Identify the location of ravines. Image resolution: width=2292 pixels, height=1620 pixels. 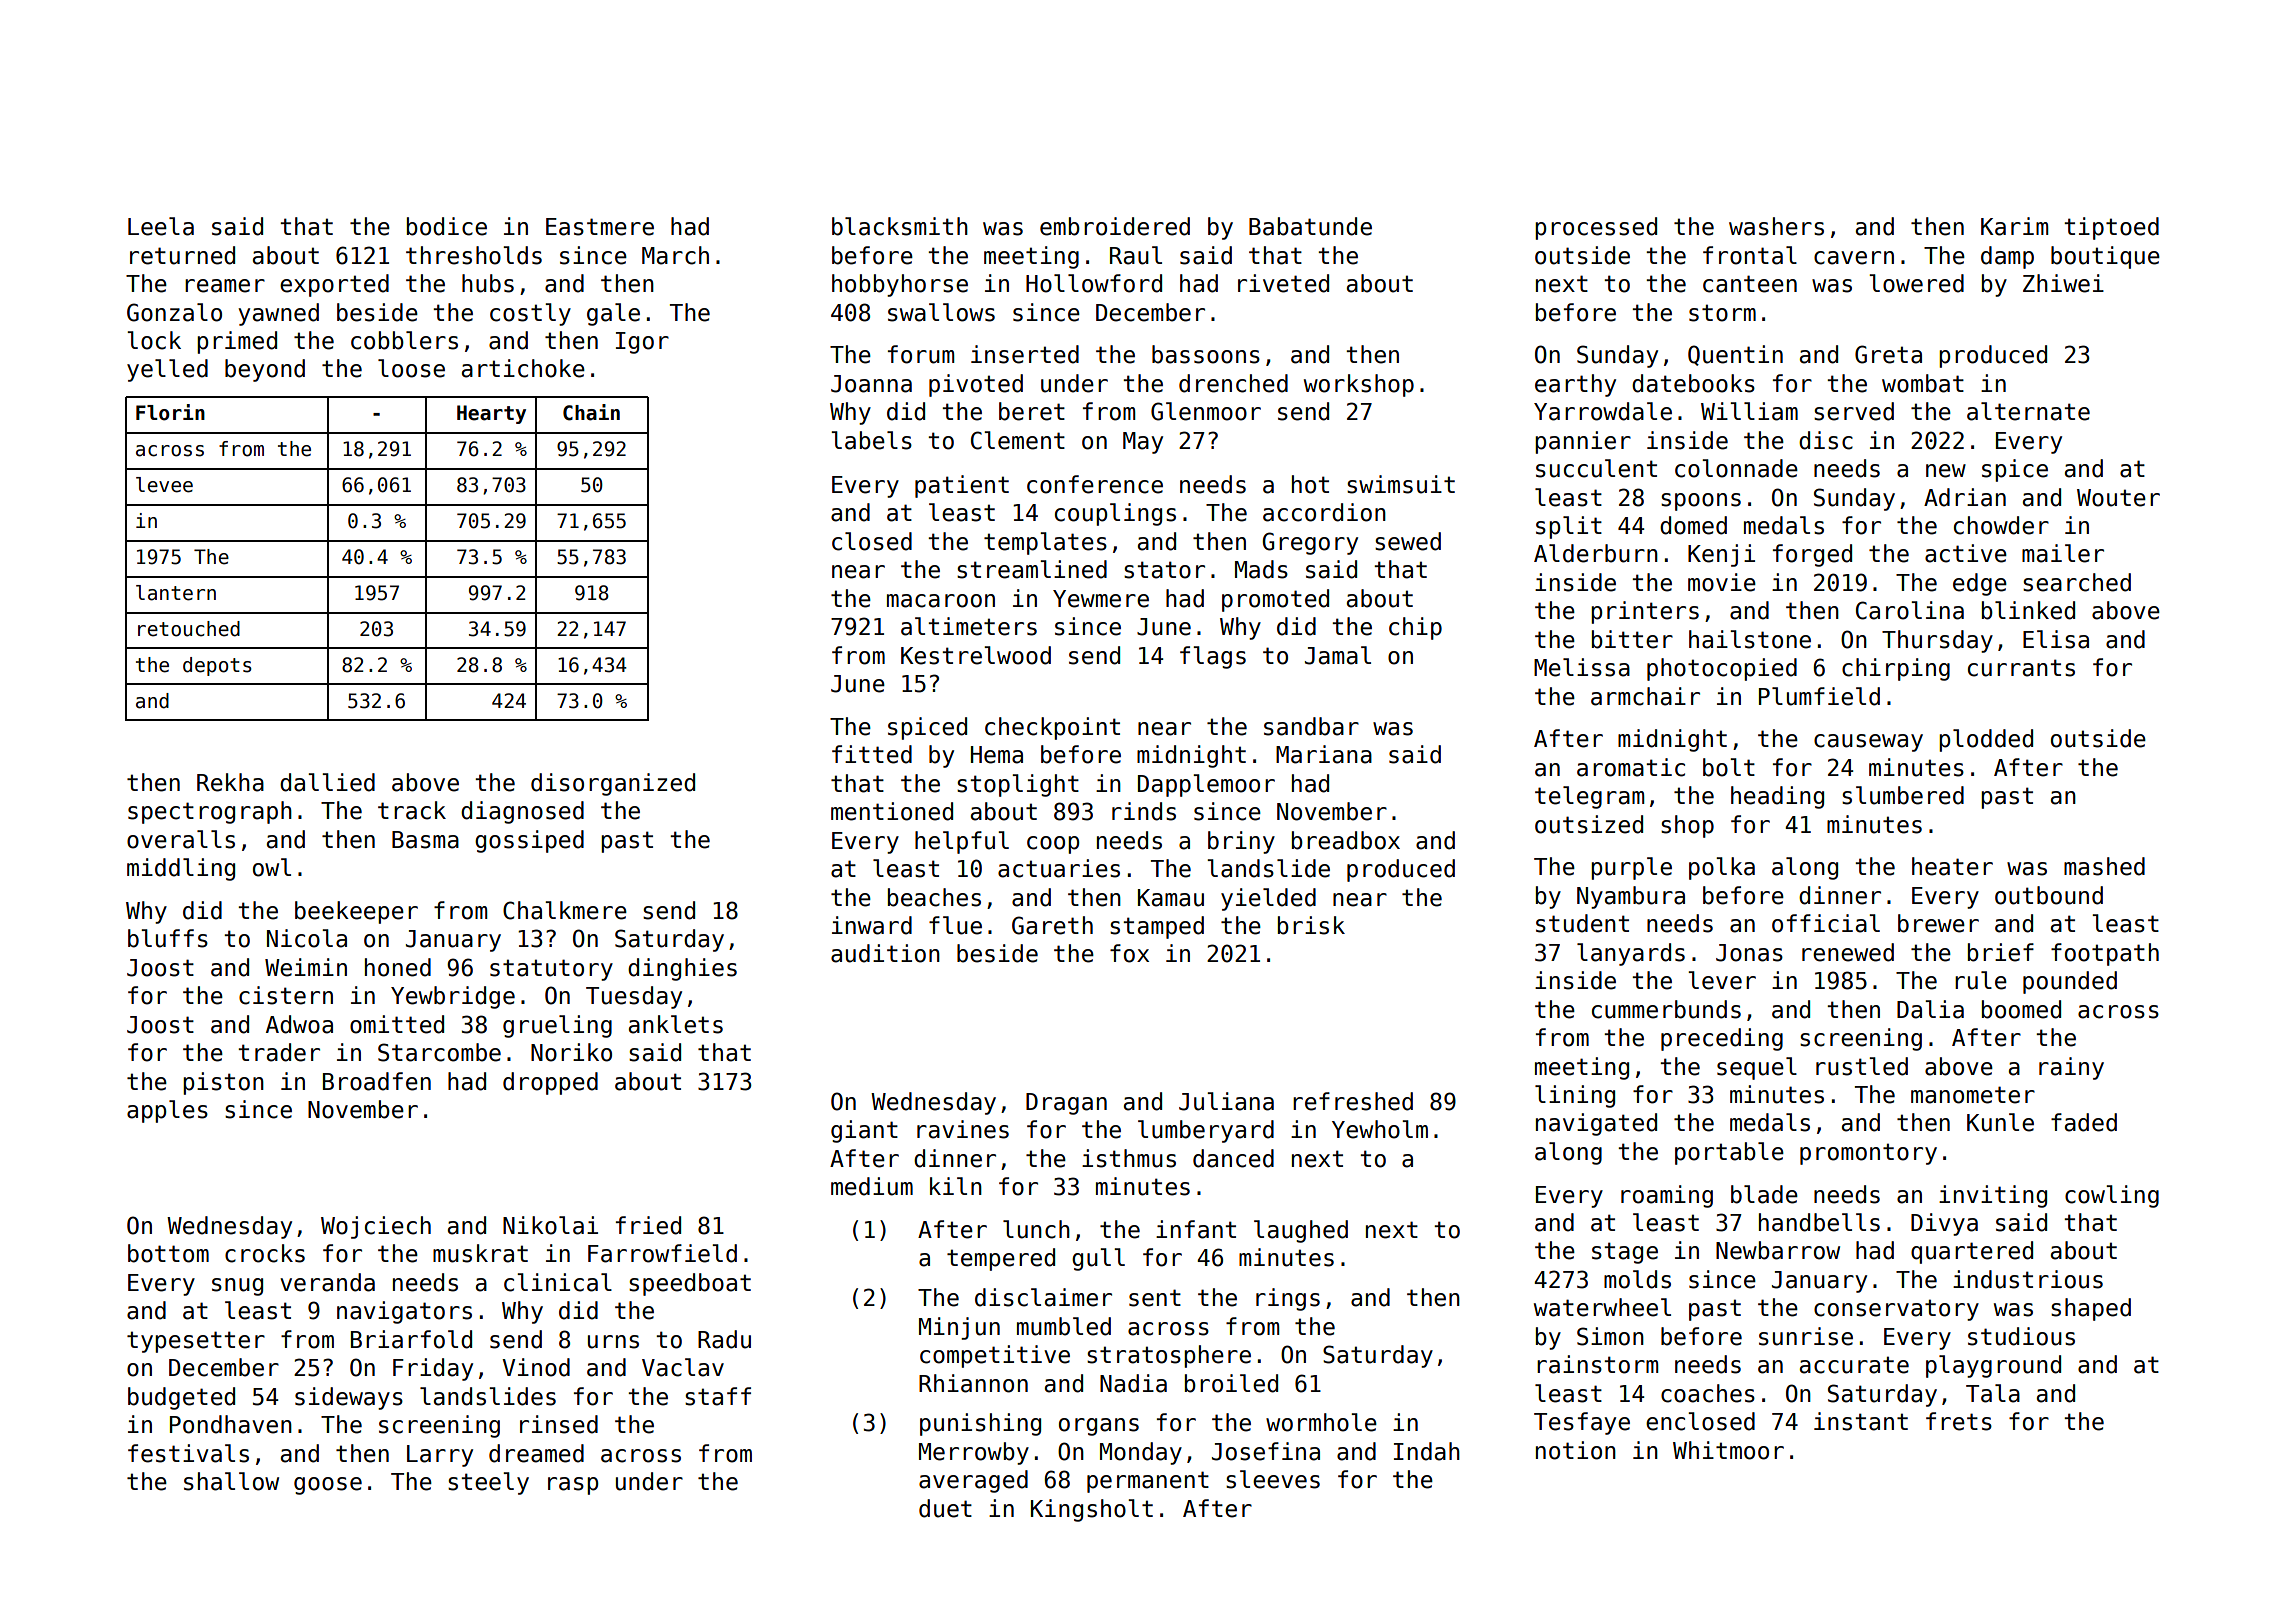
(963, 1129).
